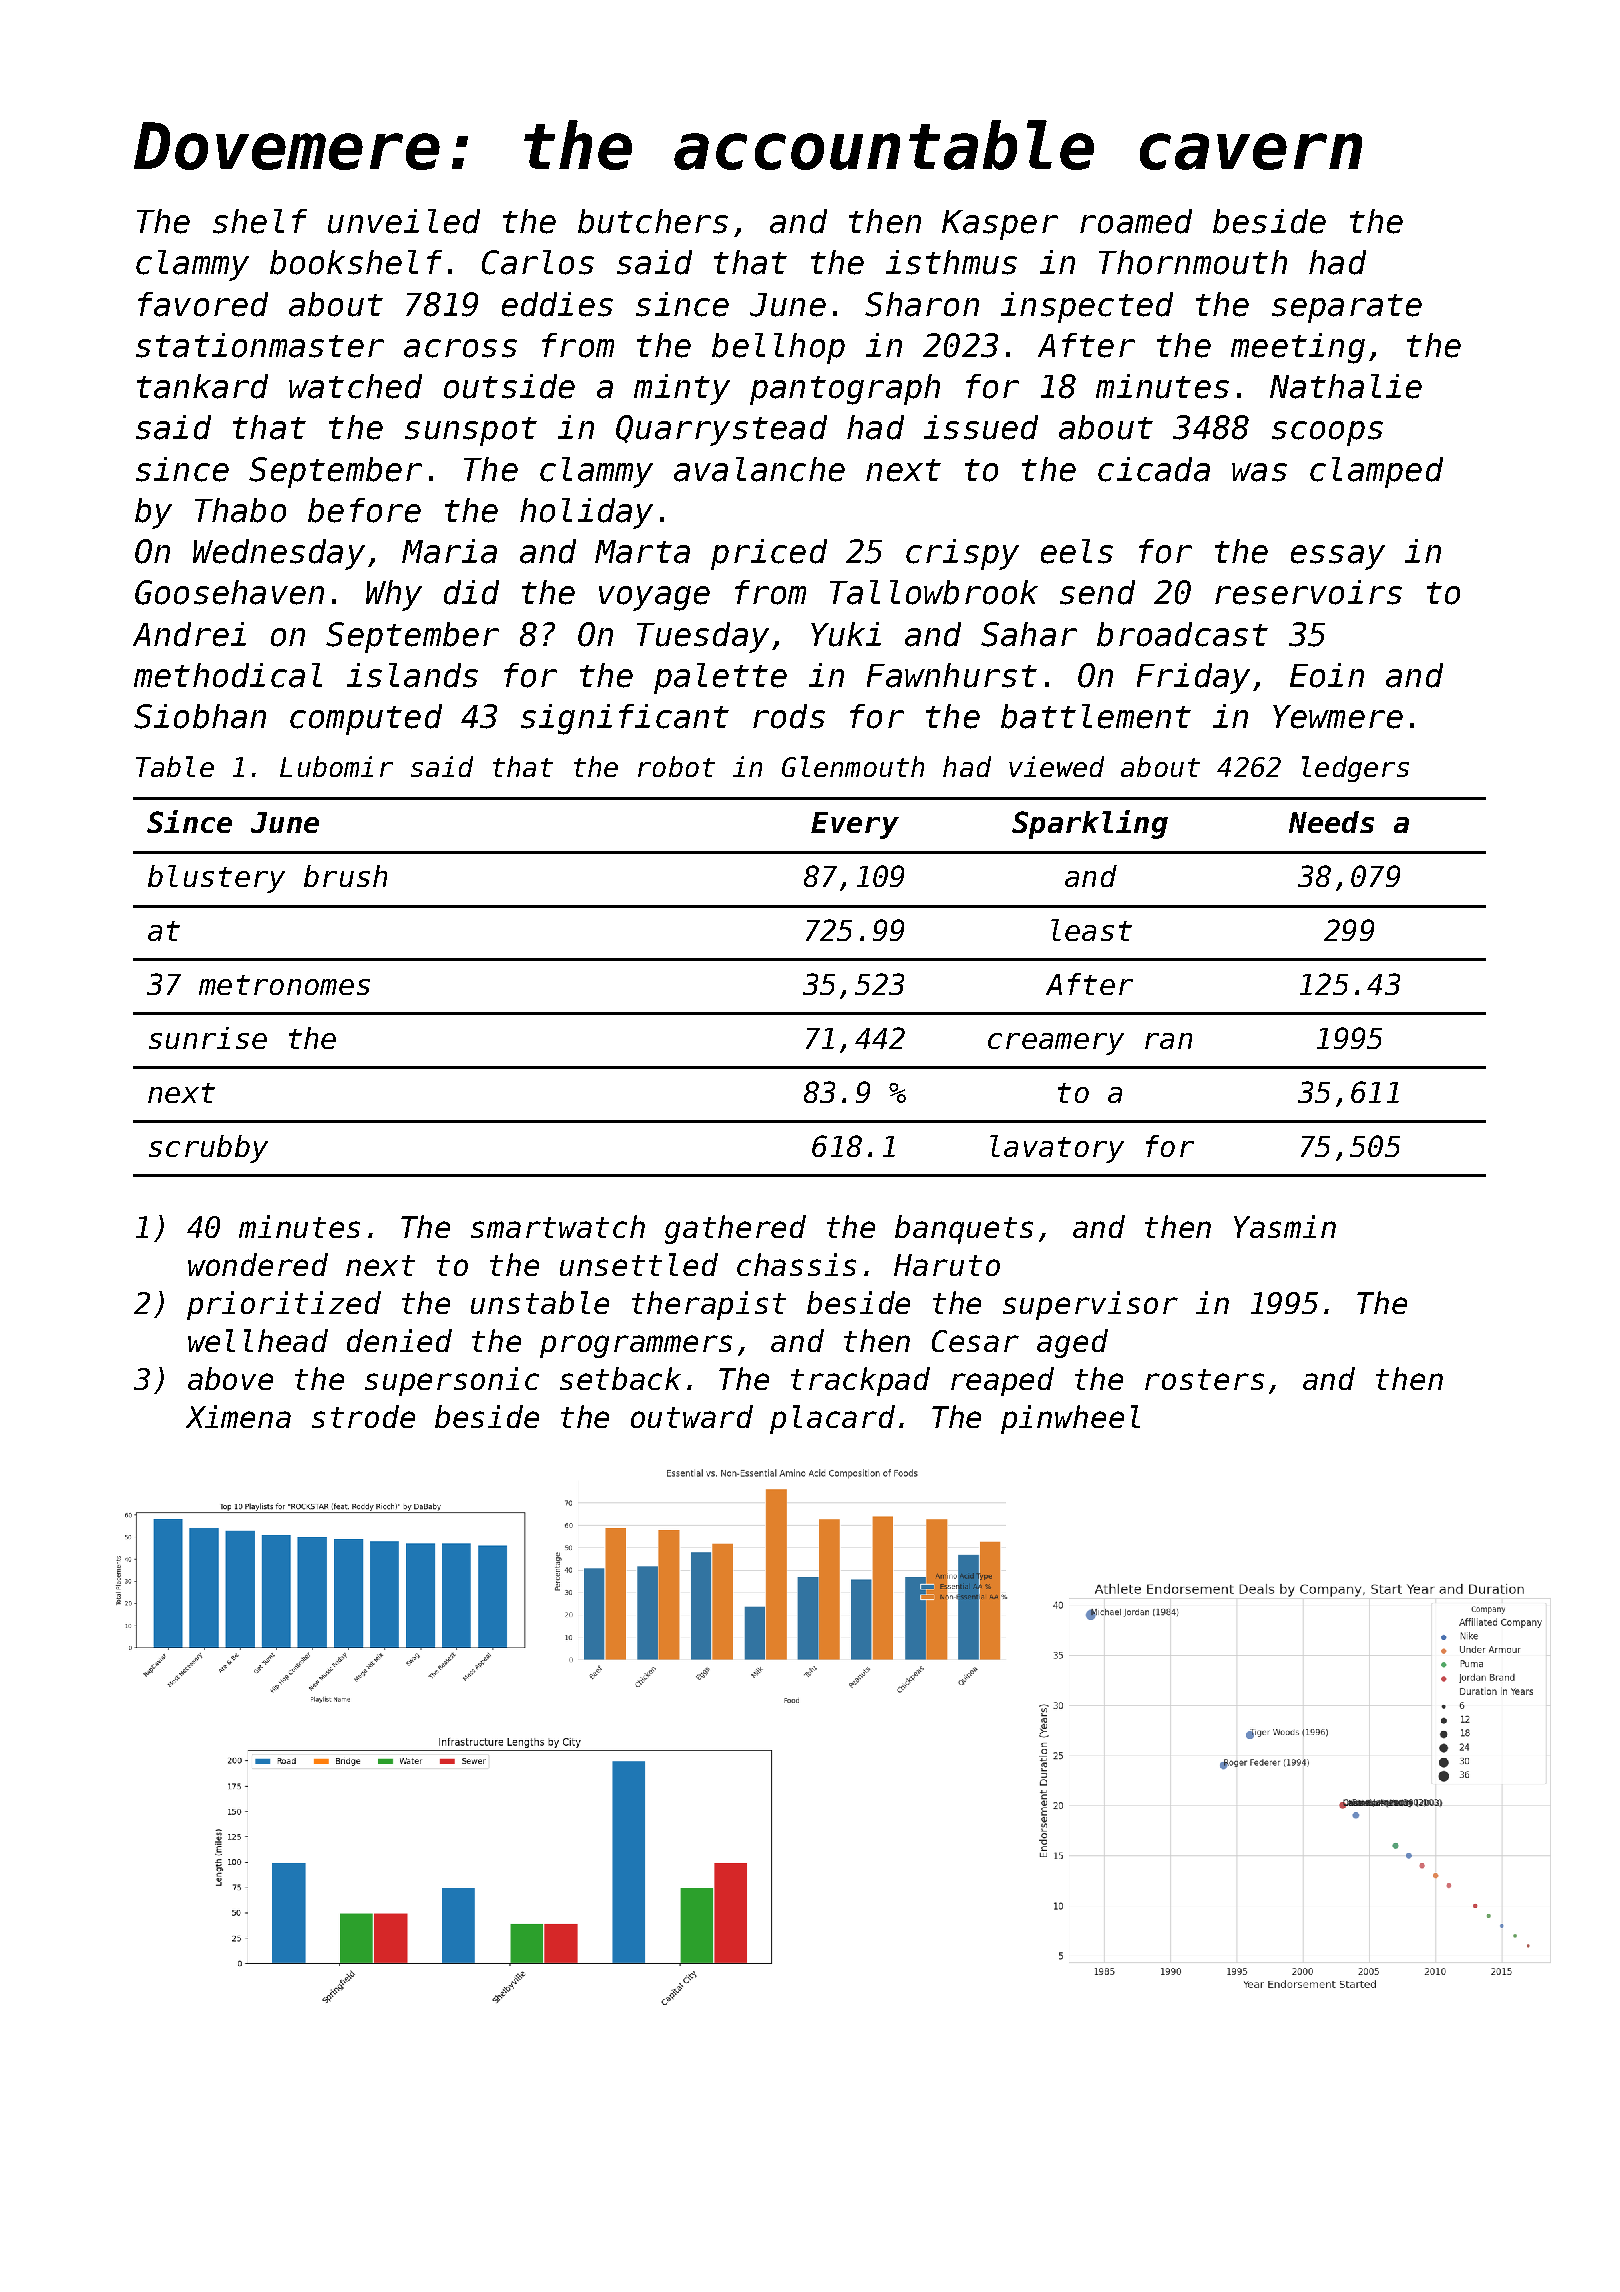 The width and height of the image is (1620, 2292). What do you see at coordinates (363, 1416) in the image?
I see `strode` at bounding box center [363, 1416].
